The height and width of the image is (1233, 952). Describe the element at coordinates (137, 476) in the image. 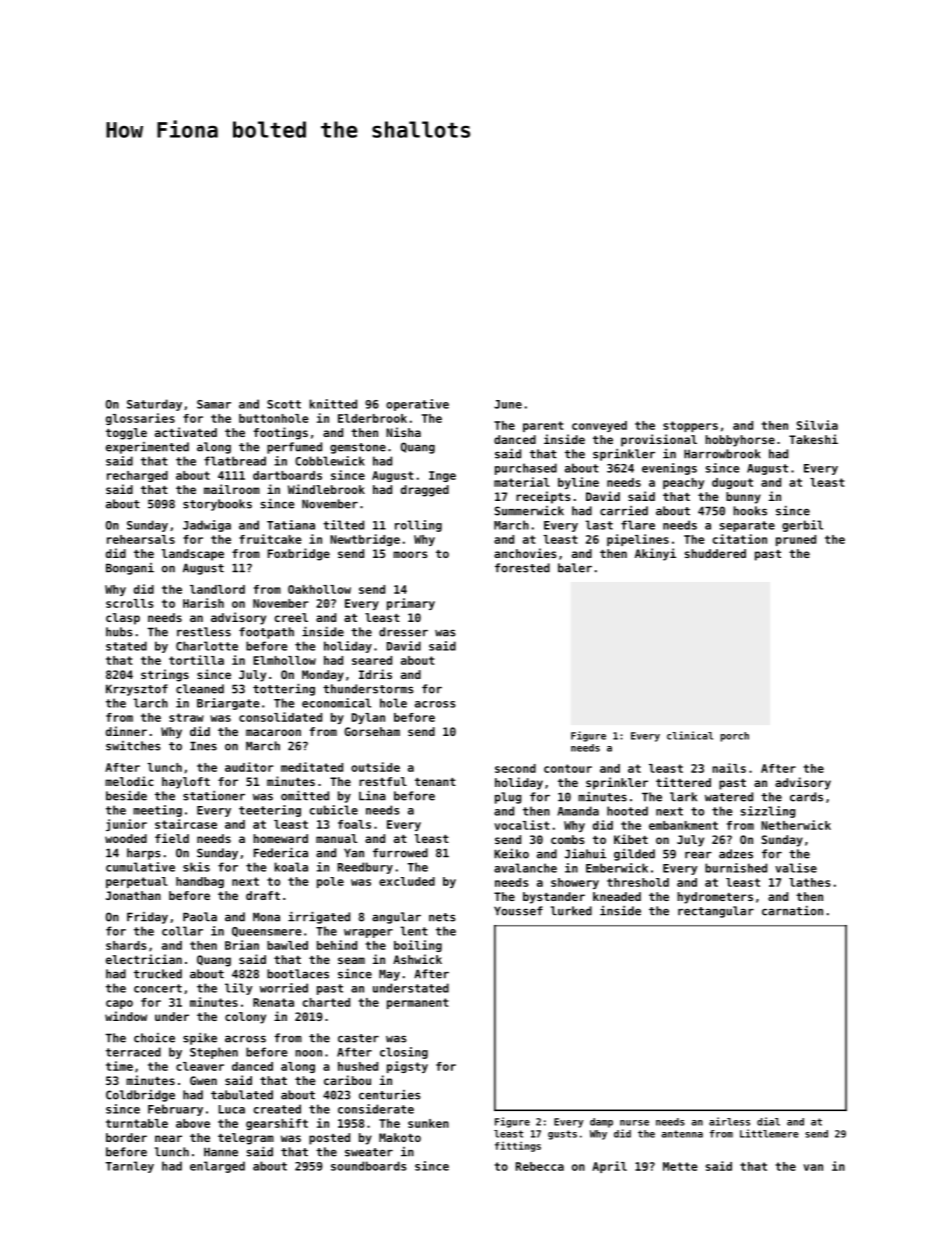

I see `recharged` at that location.
